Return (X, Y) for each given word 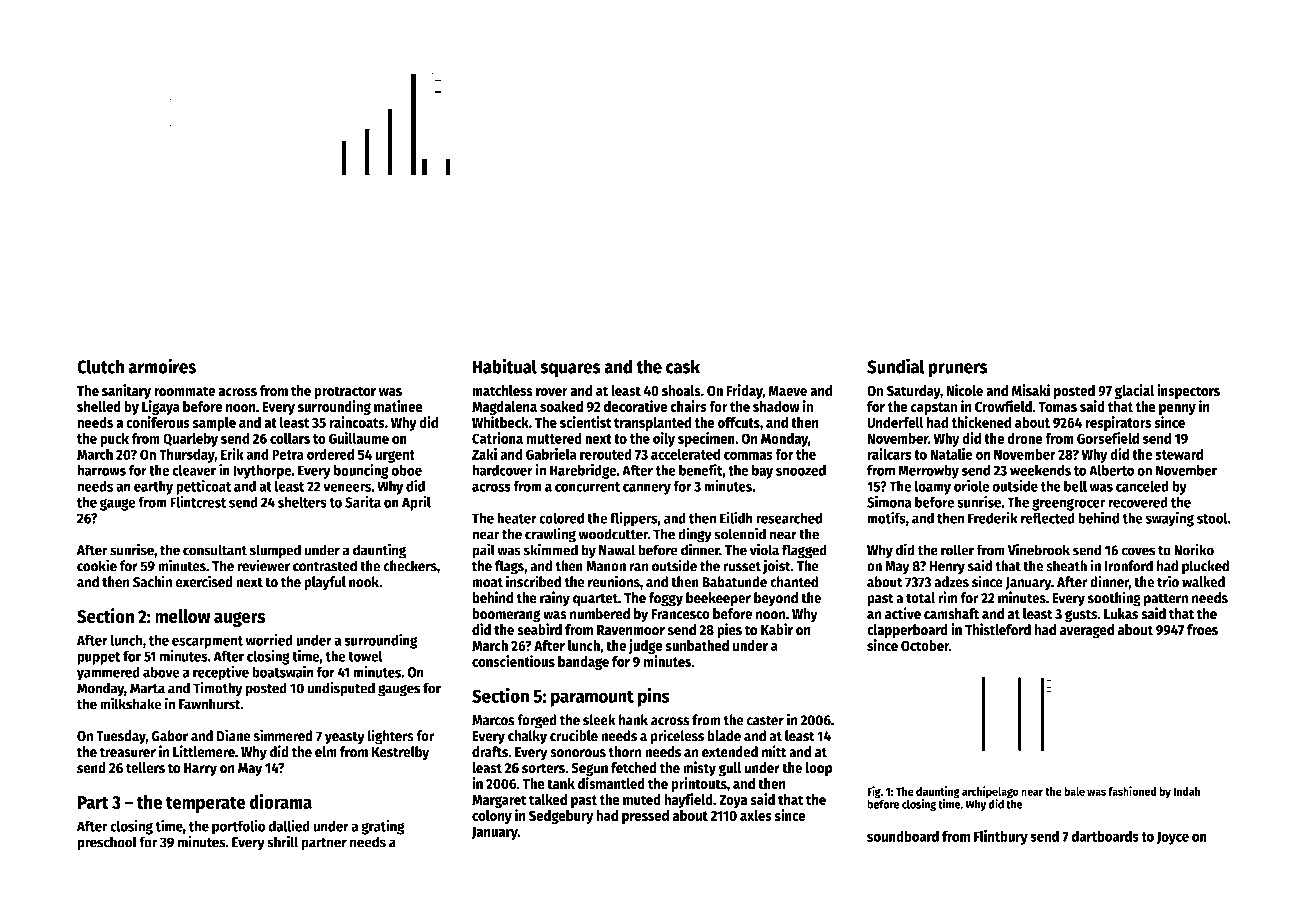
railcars (889, 454)
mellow (182, 616)
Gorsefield (1108, 438)
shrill (282, 841)
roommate (185, 391)
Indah (1187, 791)
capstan (934, 408)
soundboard (903, 836)
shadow (776, 406)
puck (114, 440)
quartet (595, 600)
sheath (1066, 566)
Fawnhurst (210, 704)
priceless (677, 737)
